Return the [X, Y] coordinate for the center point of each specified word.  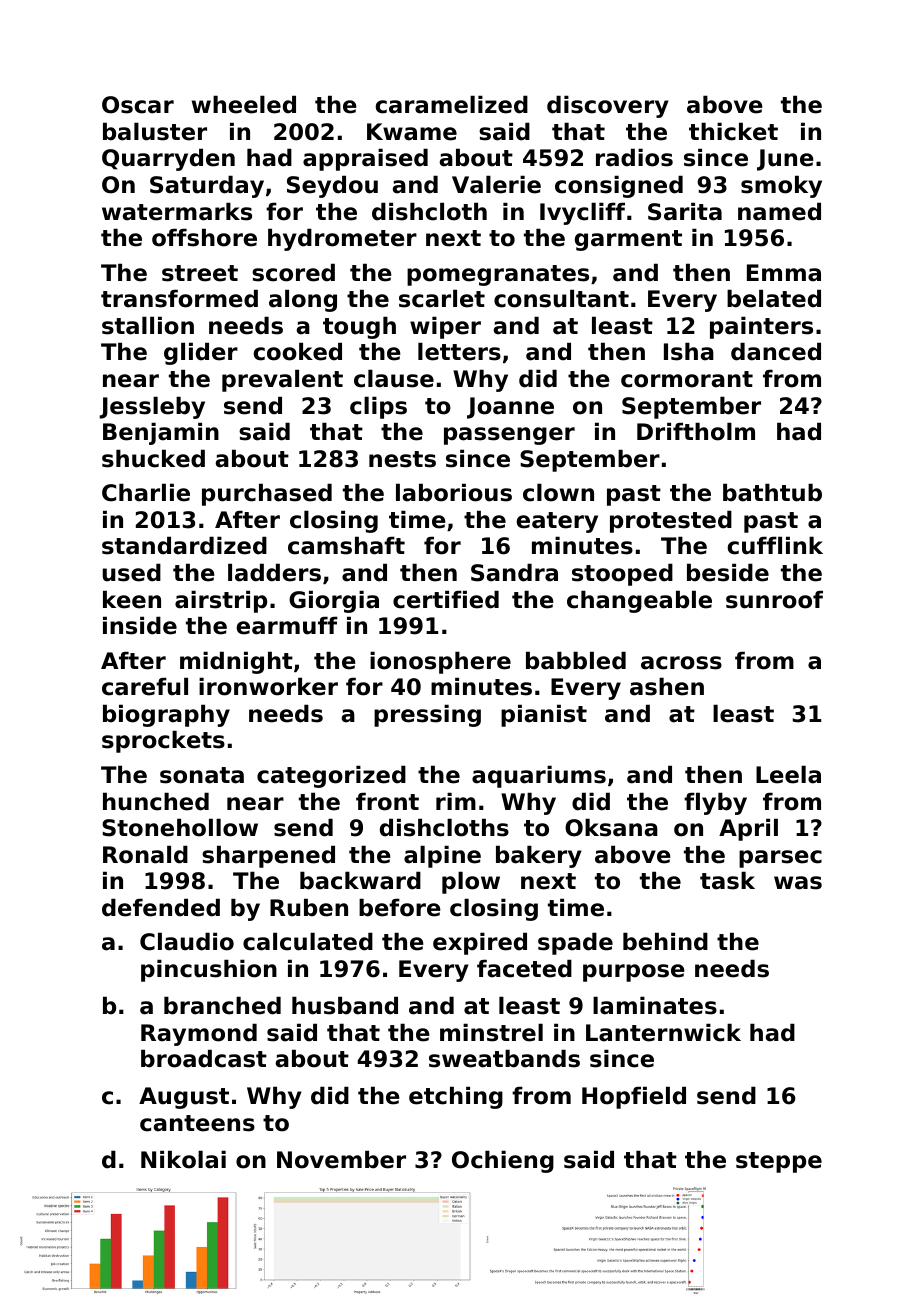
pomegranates [498, 275]
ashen [667, 686]
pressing [427, 715]
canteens [197, 1123]
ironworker [268, 686]
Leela [788, 774]
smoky [781, 186]
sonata [202, 775]
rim [456, 801]
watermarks [177, 211]
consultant [561, 298]
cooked [297, 351]
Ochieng [503, 1161]
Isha [689, 351]
